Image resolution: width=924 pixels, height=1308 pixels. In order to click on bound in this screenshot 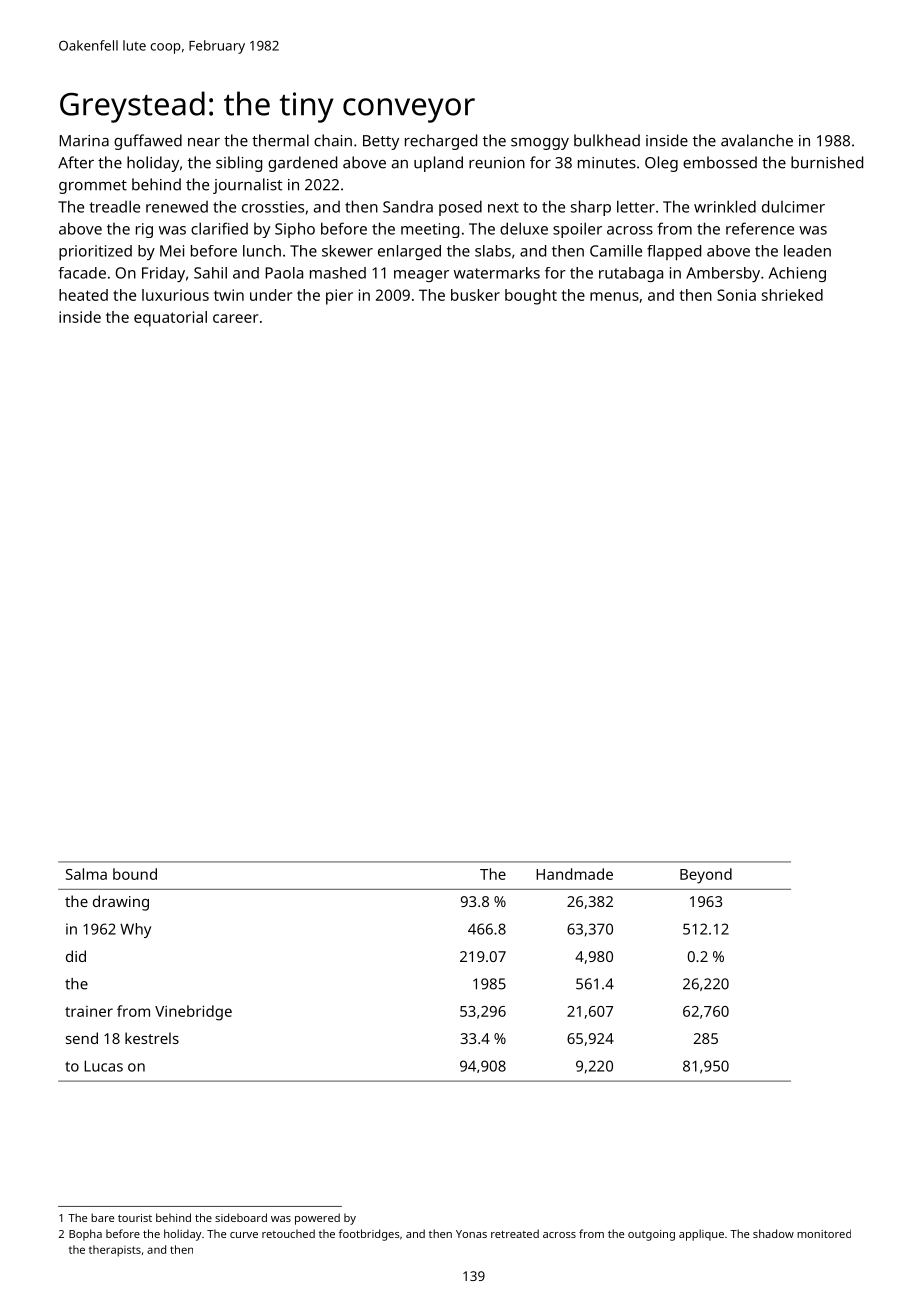, I will do `click(135, 874)`.
